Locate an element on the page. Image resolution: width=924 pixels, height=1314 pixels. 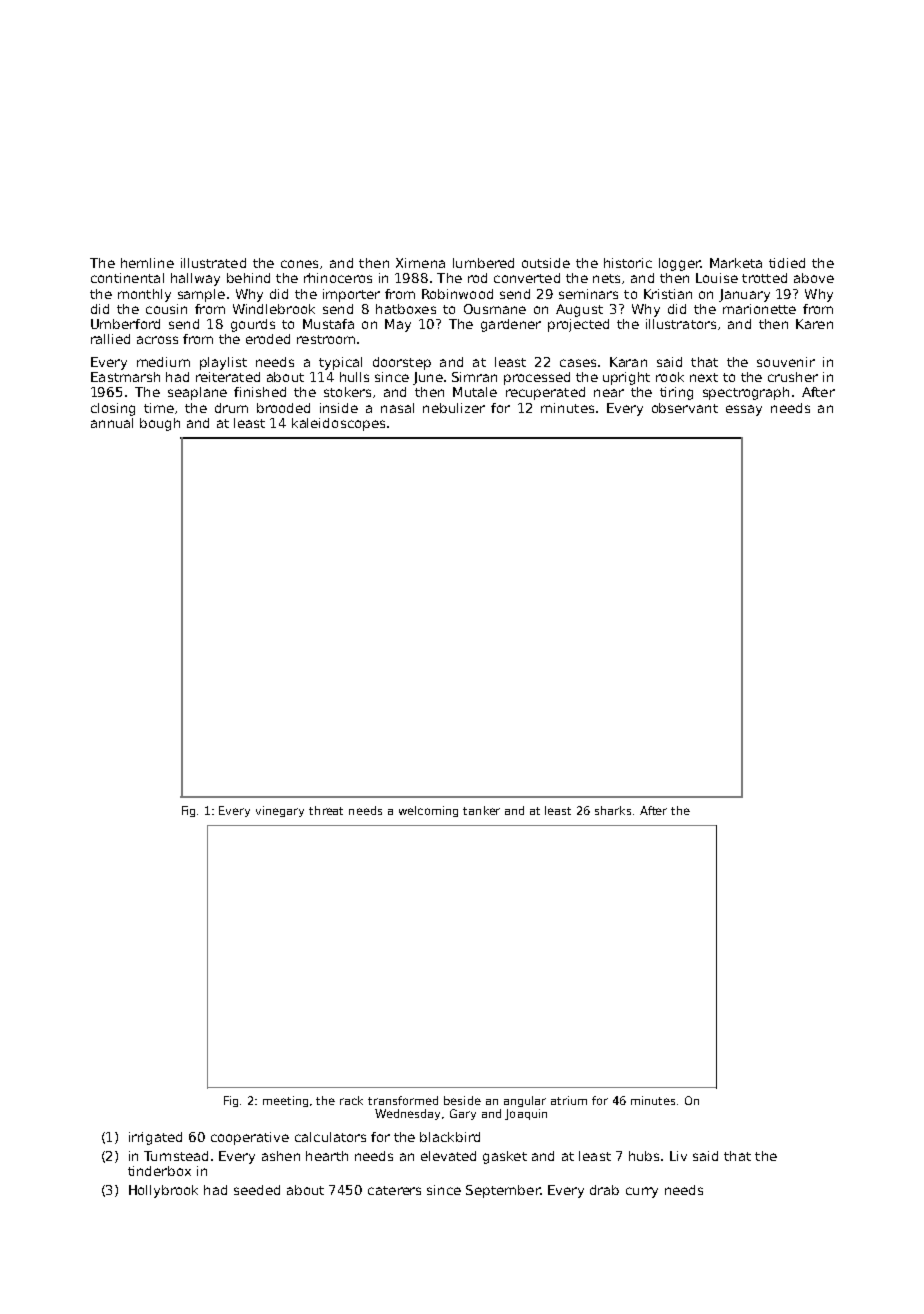
welcoming is located at coordinates (428, 811).
